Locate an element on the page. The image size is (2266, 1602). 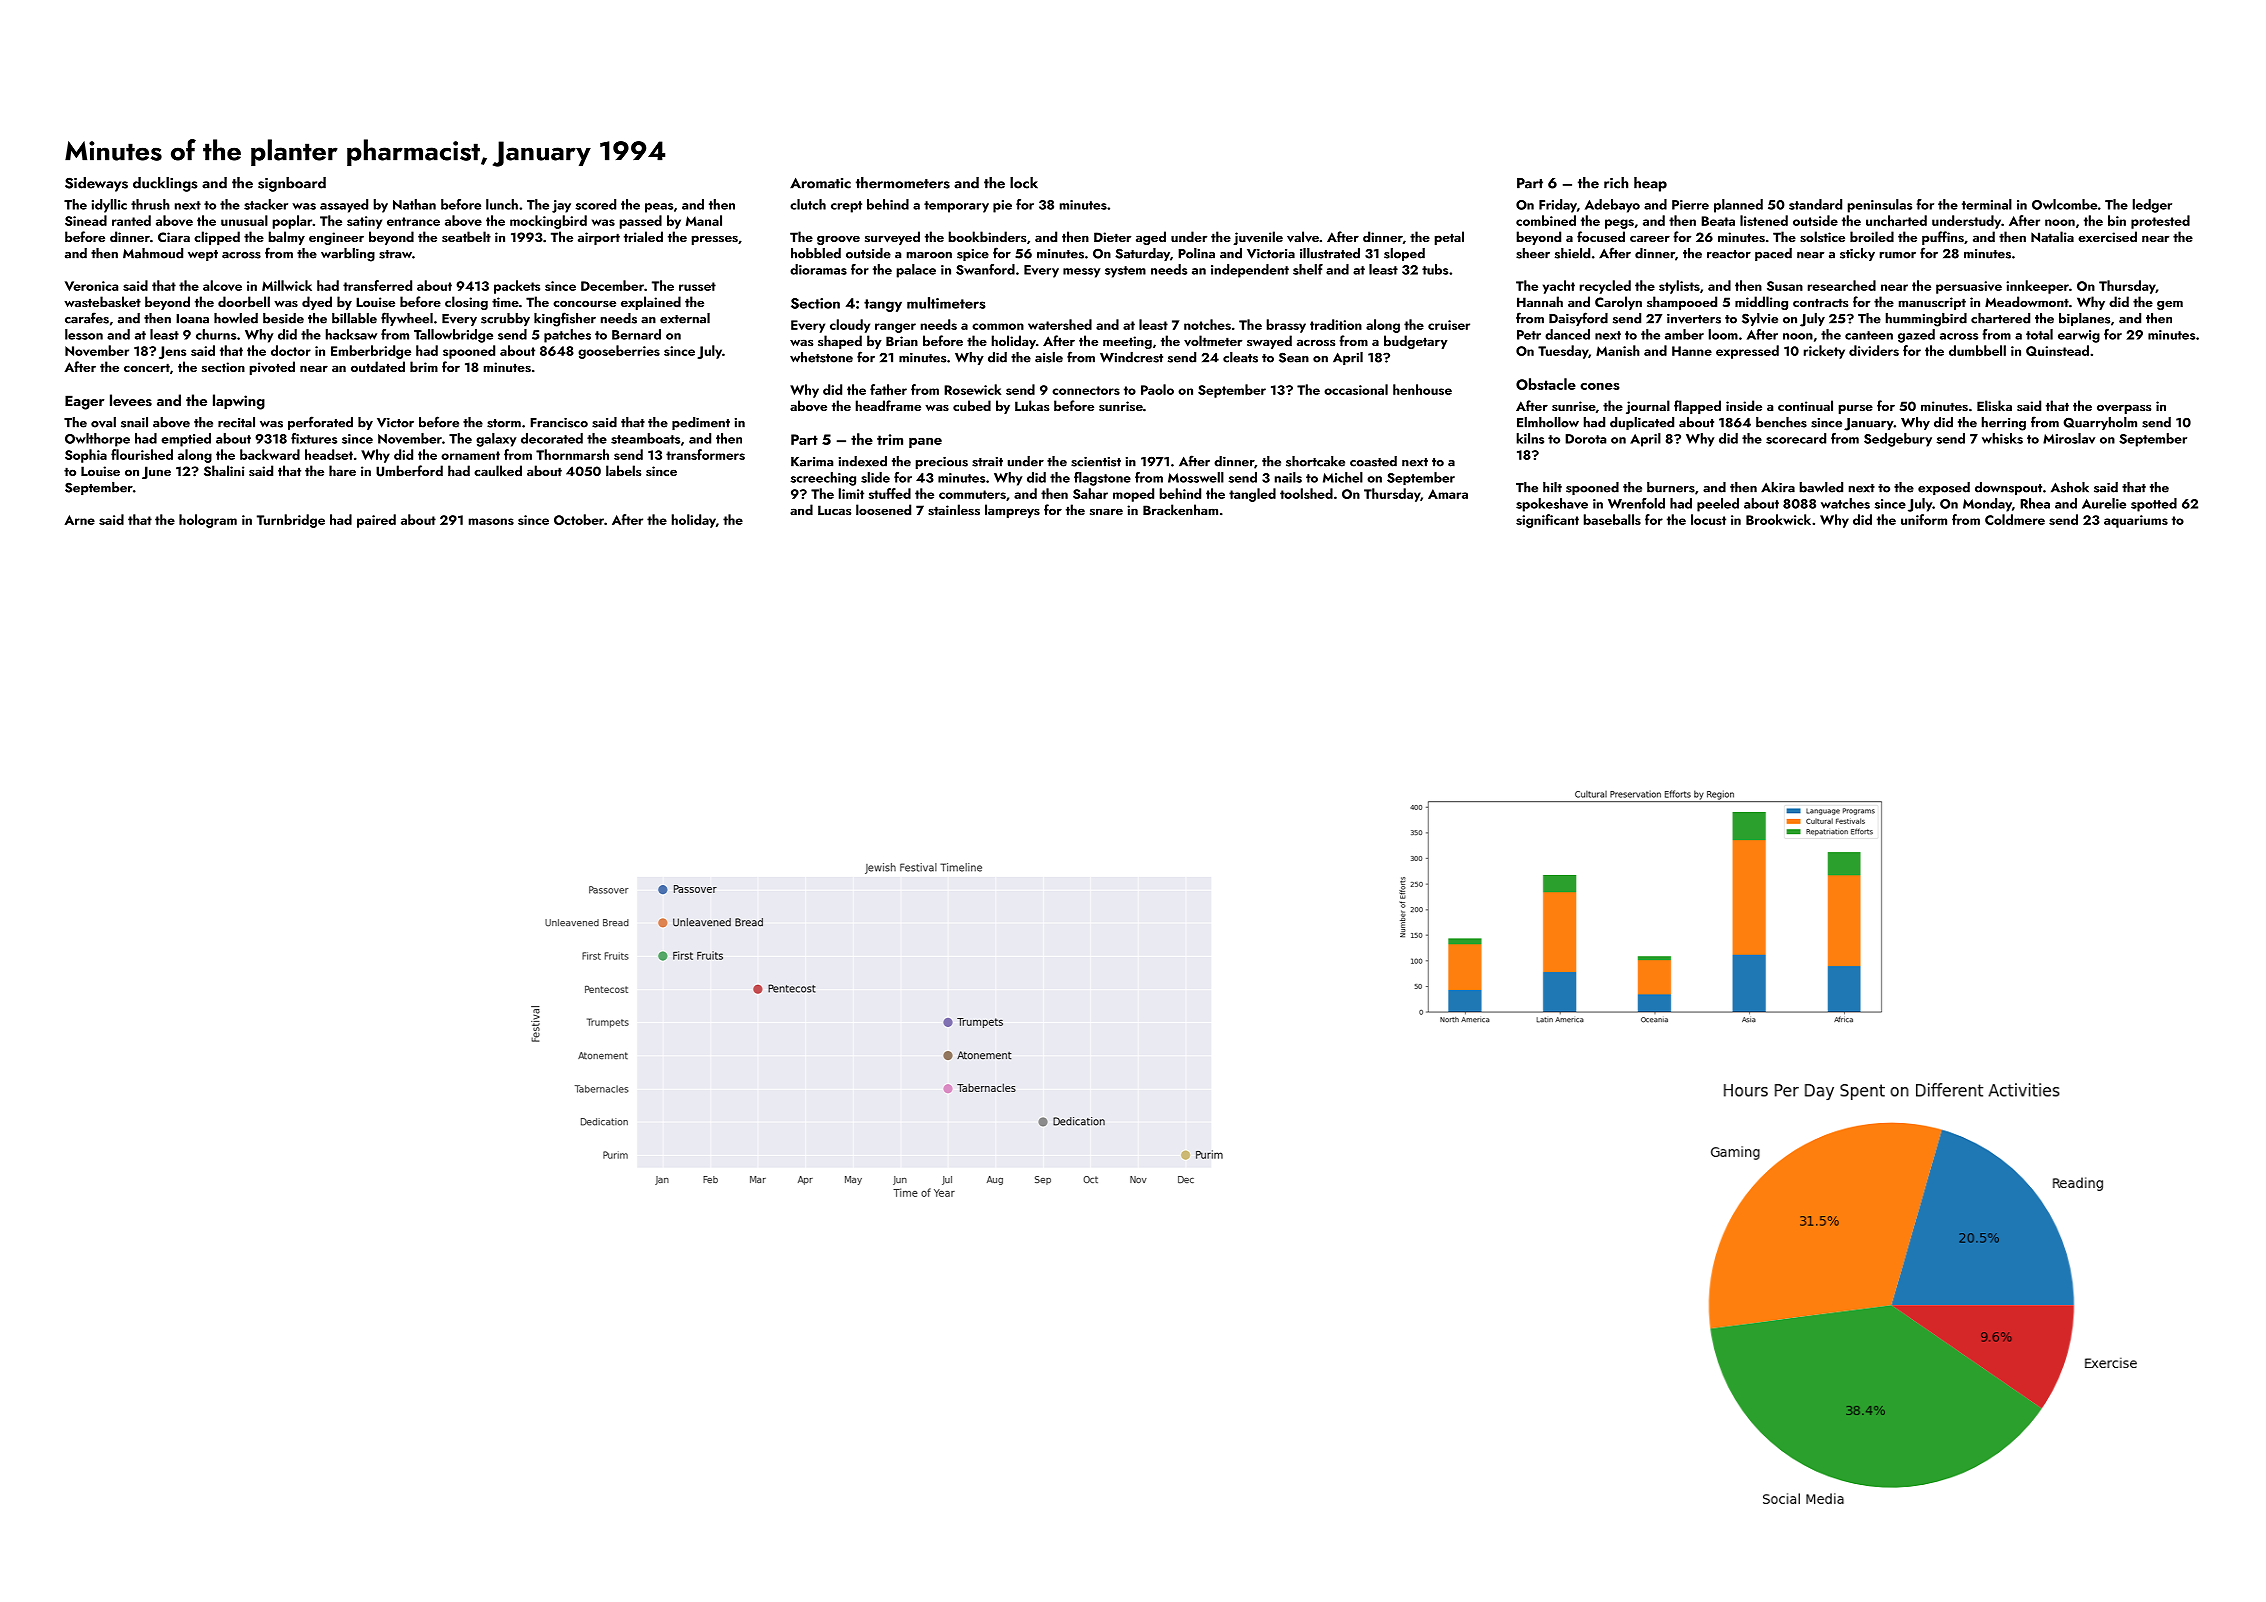
brim is located at coordinates (424, 366).
